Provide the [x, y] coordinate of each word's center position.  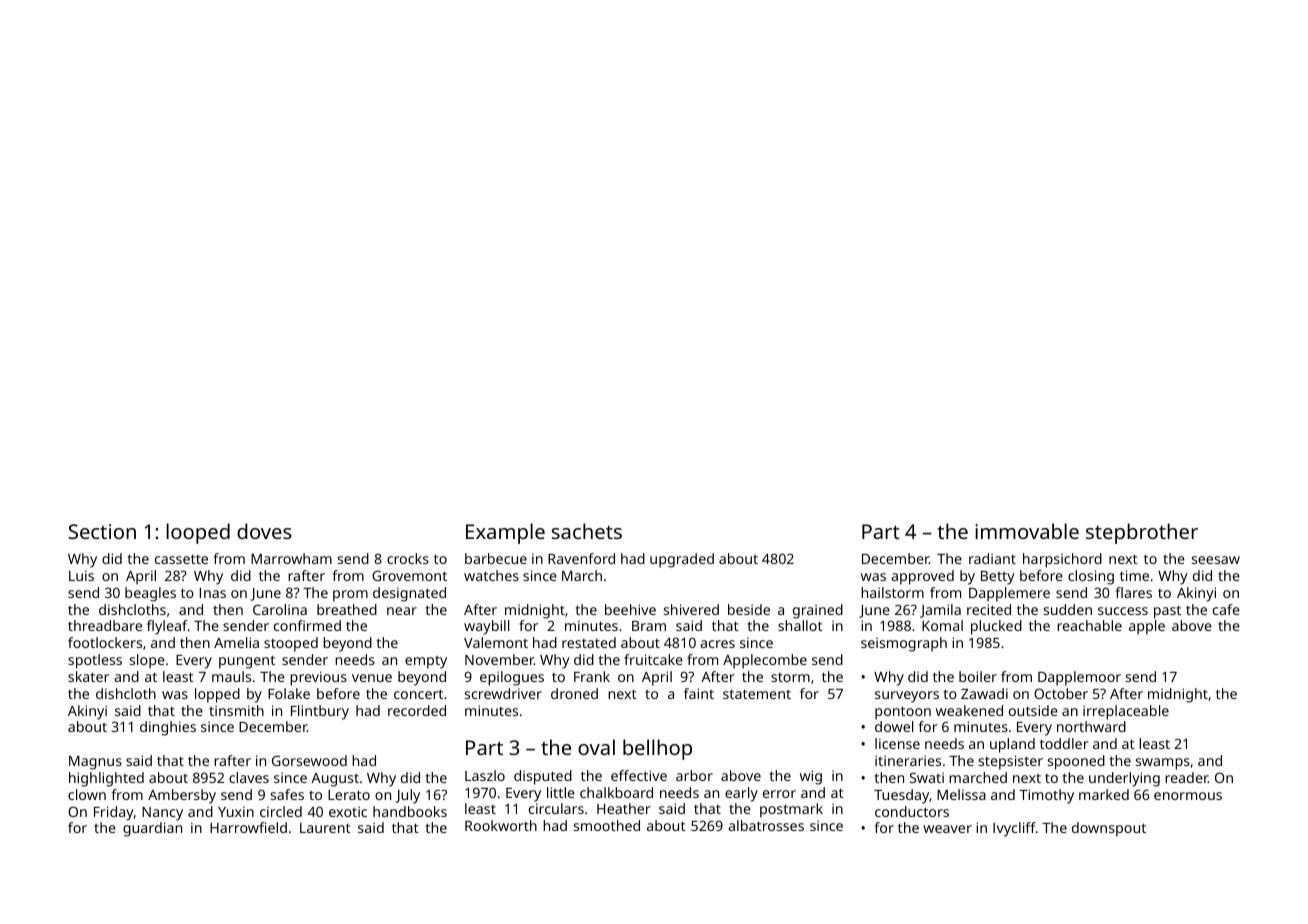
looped [198, 533]
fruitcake [653, 659]
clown [87, 794]
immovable [1027, 531]
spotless [95, 661]
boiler [978, 676]
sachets [587, 531]
